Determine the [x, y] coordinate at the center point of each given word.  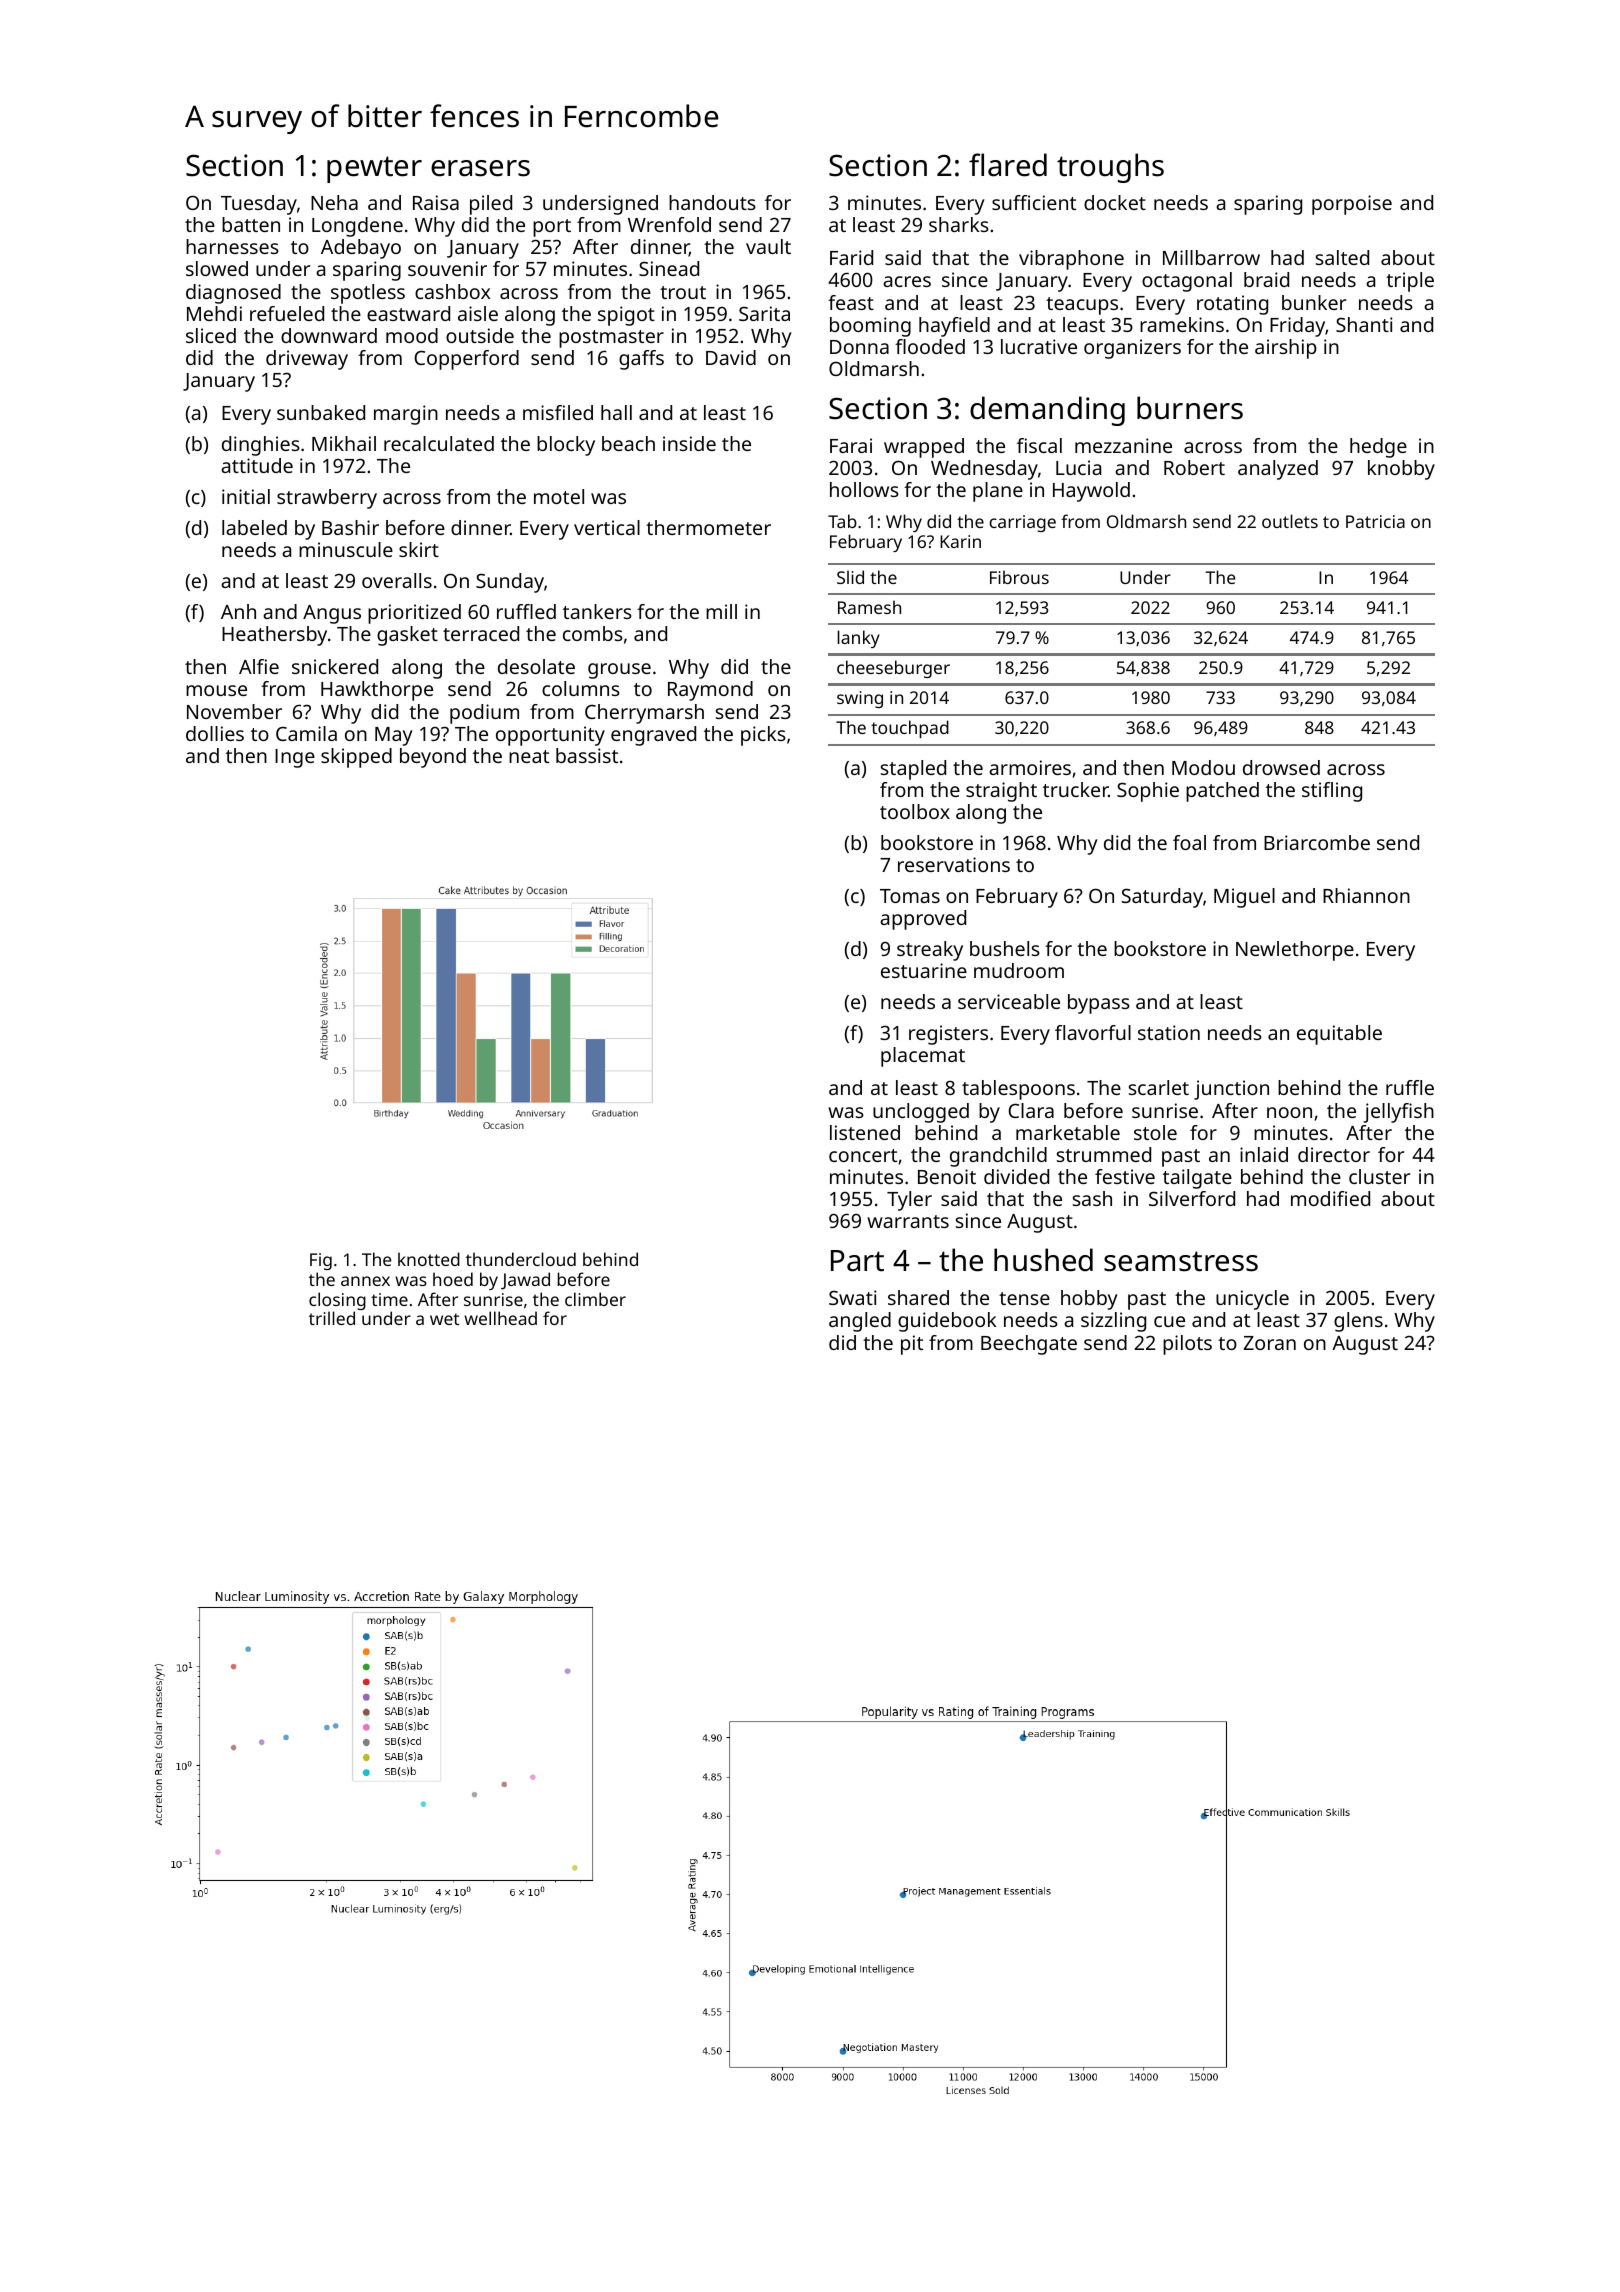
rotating [1232, 305]
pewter [374, 169]
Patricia [1375, 521]
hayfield [954, 327]
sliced [211, 335]
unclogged [921, 1113]
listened [865, 1132]
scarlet [1159, 1087]
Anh [238, 611]
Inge [295, 758]
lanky [858, 639]
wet [444, 1319]
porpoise [1352, 205]
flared [1008, 165]
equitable [1339, 1035]
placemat [923, 1057]
